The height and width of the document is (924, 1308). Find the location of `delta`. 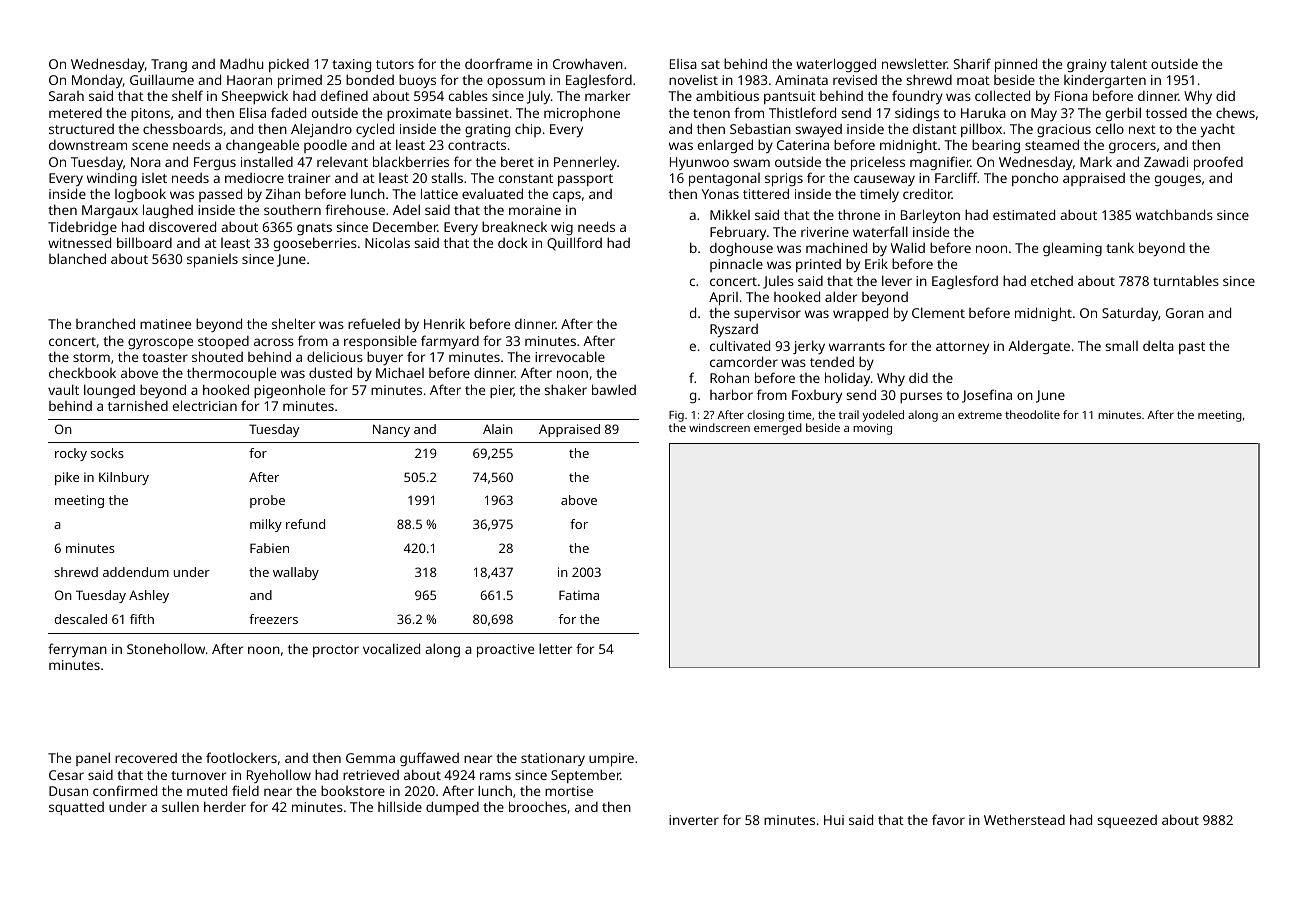

delta is located at coordinates (1158, 345).
